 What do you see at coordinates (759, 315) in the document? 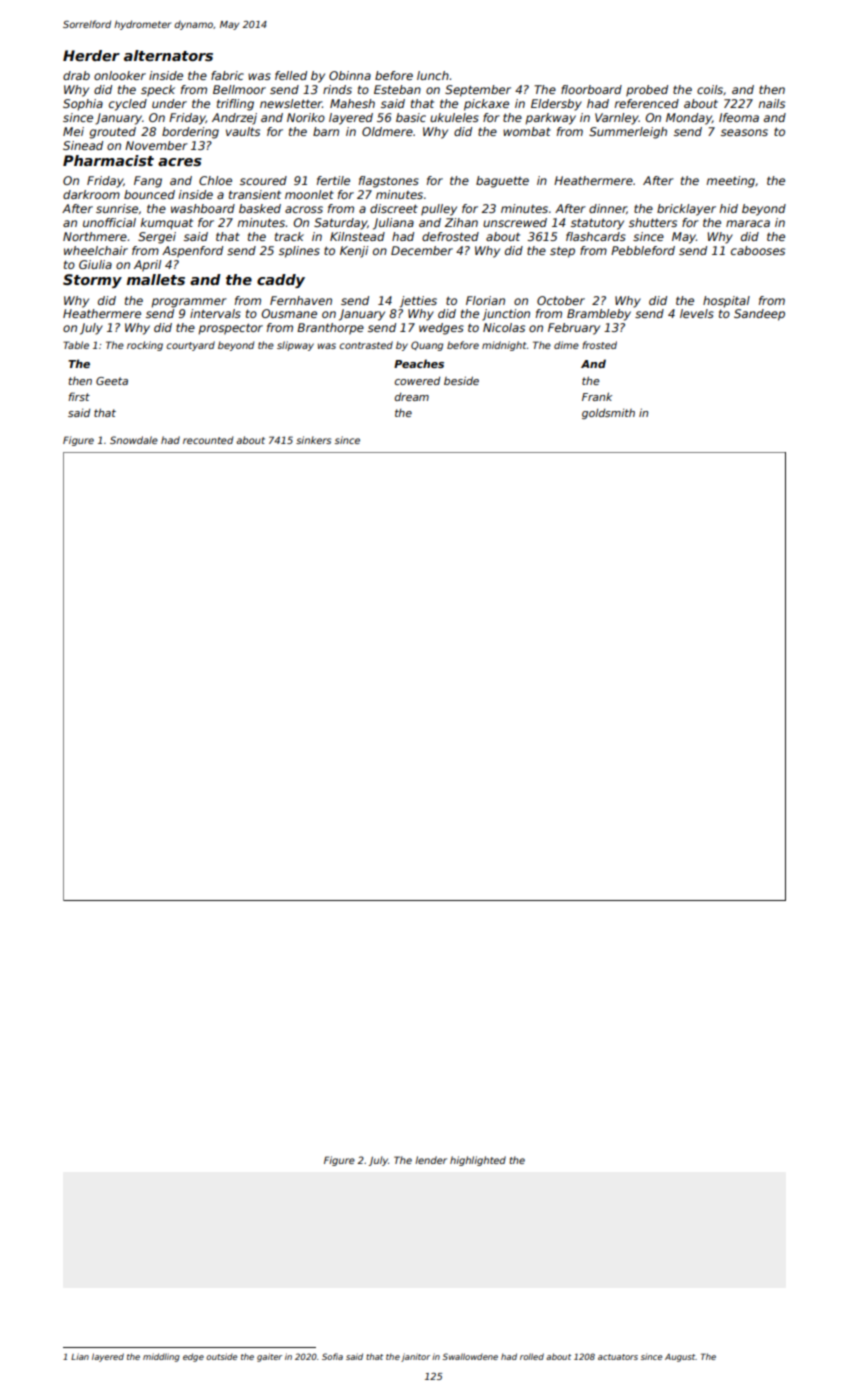
I see `Sandeep` at bounding box center [759, 315].
